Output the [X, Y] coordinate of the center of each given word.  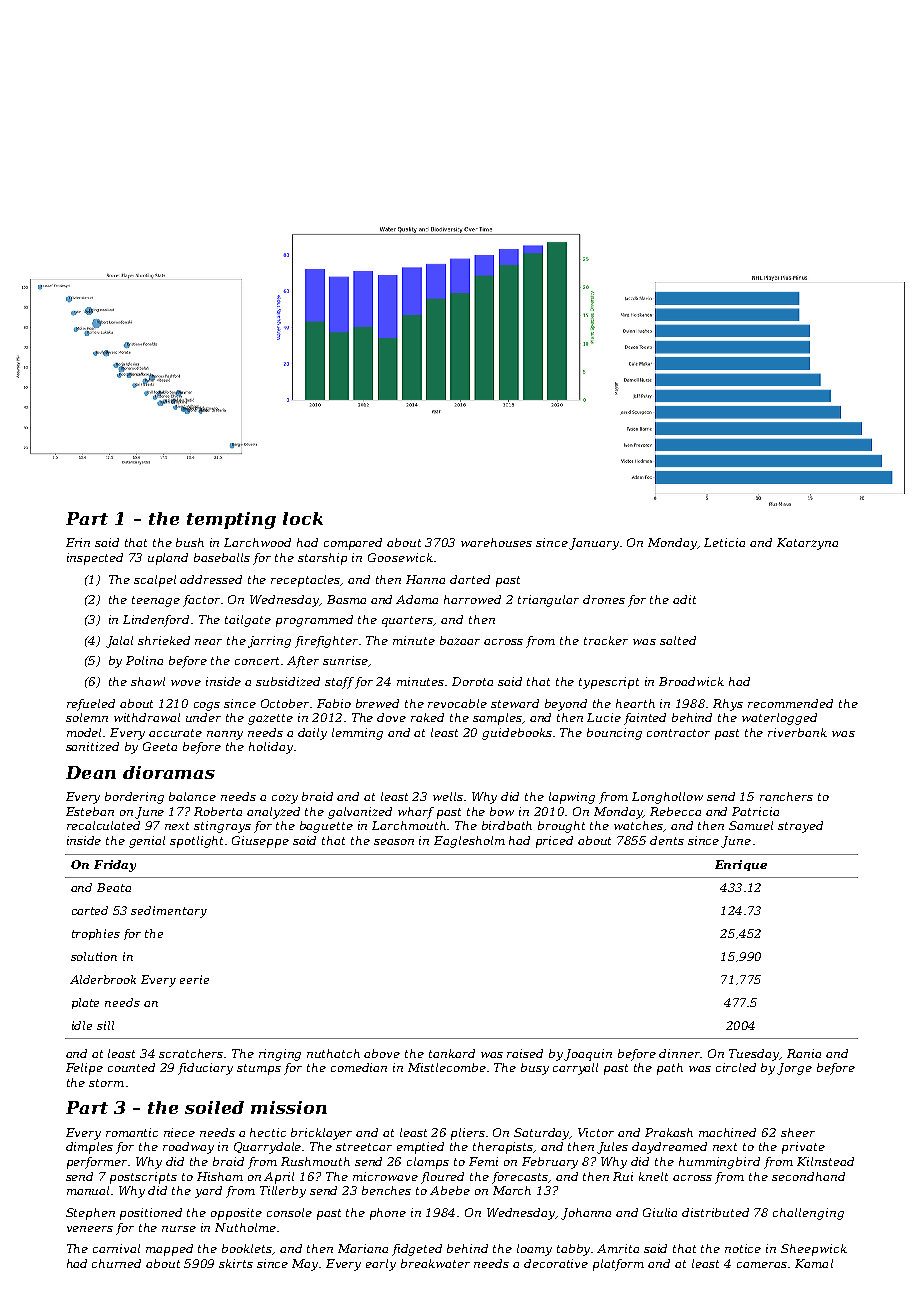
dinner [680, 1053]
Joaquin [588, 1055]
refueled [91, 705]
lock [303, 518]
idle [82, 1025]
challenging [808, 1214]
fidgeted [417, 1250]
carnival [116, 1248]
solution [94, 956]
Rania [804, 1053]
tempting [231, 520]
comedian [359, 1067]
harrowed [472, 599]
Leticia [724, 542]
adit [684, 599]
